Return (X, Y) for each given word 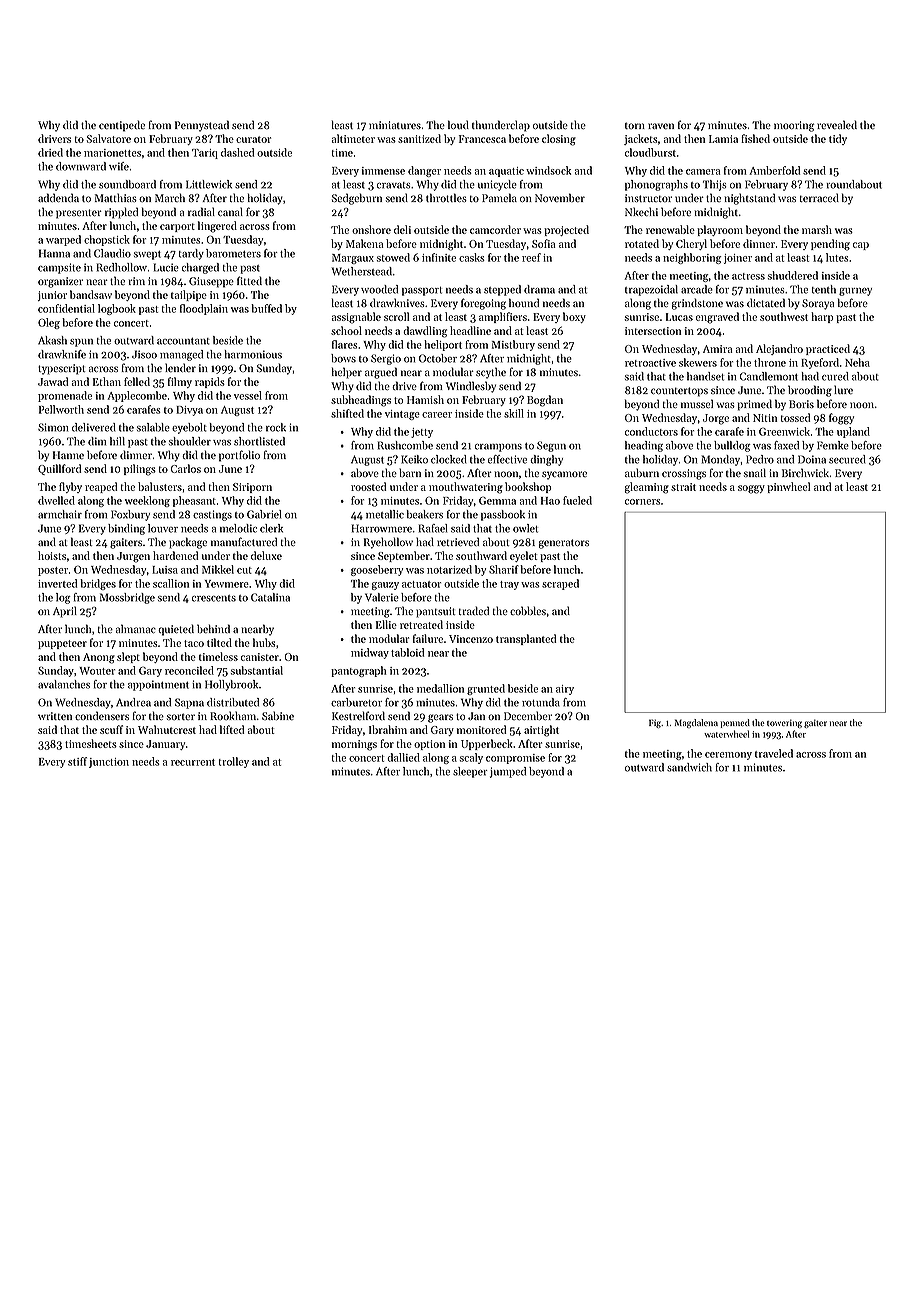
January (165, 745)
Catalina (270, 597)
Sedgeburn (357, 199)
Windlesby (471, 387)
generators (564, 544)
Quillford (59, 469)
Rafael (433, 528)
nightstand (749, 199)
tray (509, 585)
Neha (857, 362)
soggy (751, 489)
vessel (248, 395)
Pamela (499, 197)
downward (81, 166)
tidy (838, 139)
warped (63, 240)
